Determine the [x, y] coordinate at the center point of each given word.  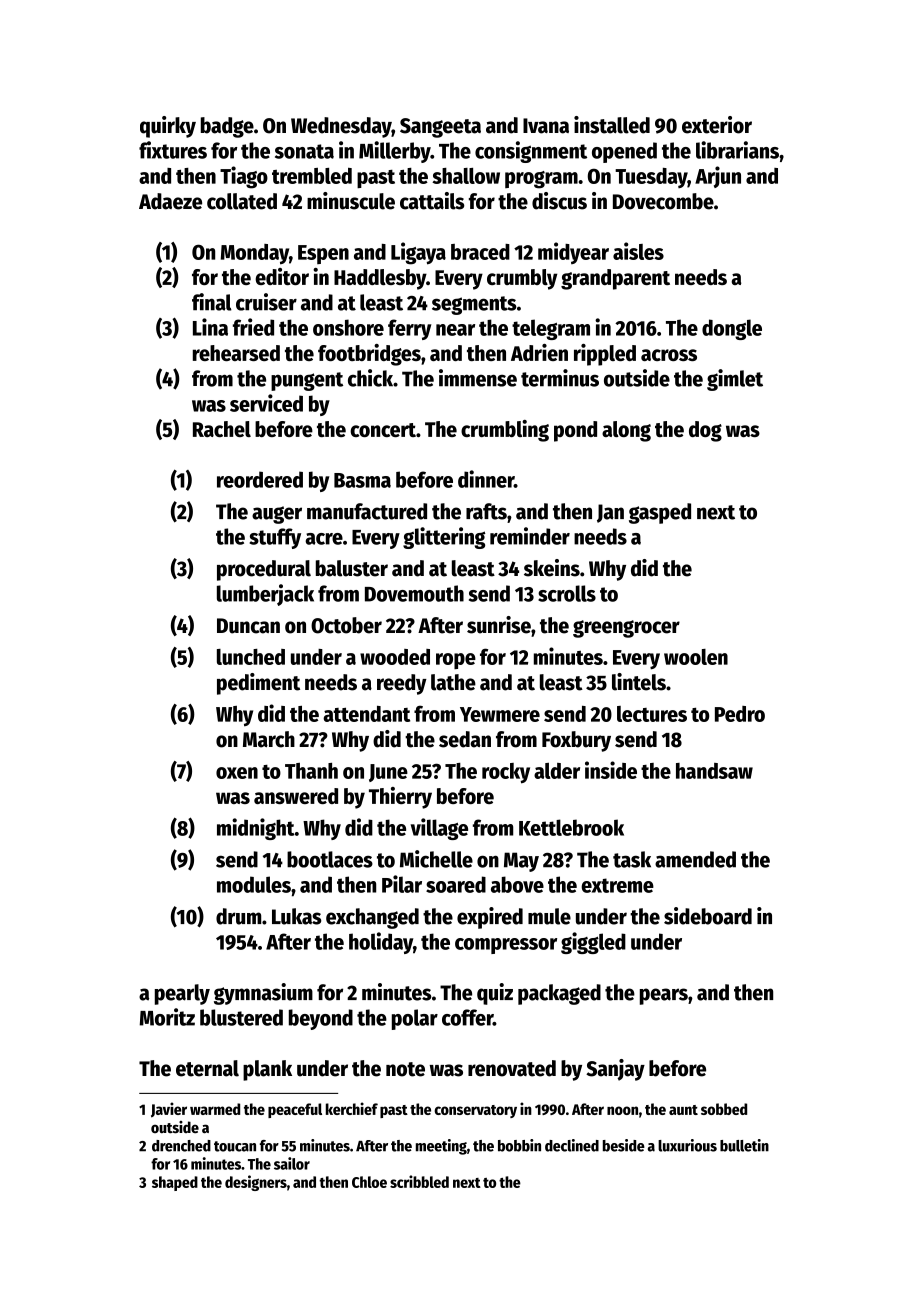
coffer [467, 1017]
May [521, 862]
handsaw [714, 771]
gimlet [735, 380]
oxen [237, 773]
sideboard [708, 916]
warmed [215, 1109]
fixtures [173, 150]
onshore [348, 327]
